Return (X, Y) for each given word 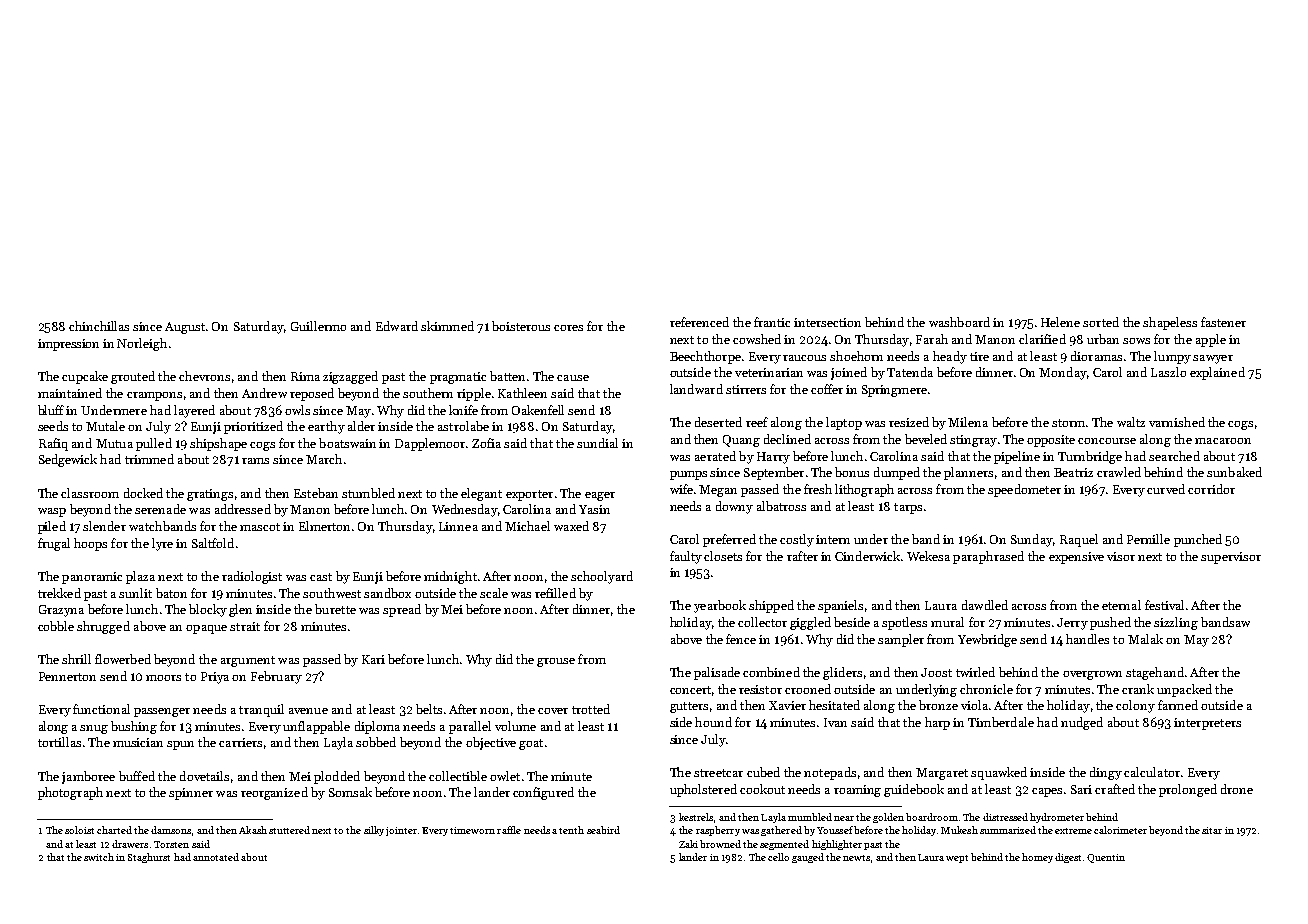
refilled (555, 593)
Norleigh (142, 344)
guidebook (914, 790)
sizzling (1176, 623)
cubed (763, 772)
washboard (959, 322)
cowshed (757, 339)
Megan (718, 491)
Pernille (1148, 539)
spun (180, 745)
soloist (79, 830)
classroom (90, 493)
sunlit (135, 593)
